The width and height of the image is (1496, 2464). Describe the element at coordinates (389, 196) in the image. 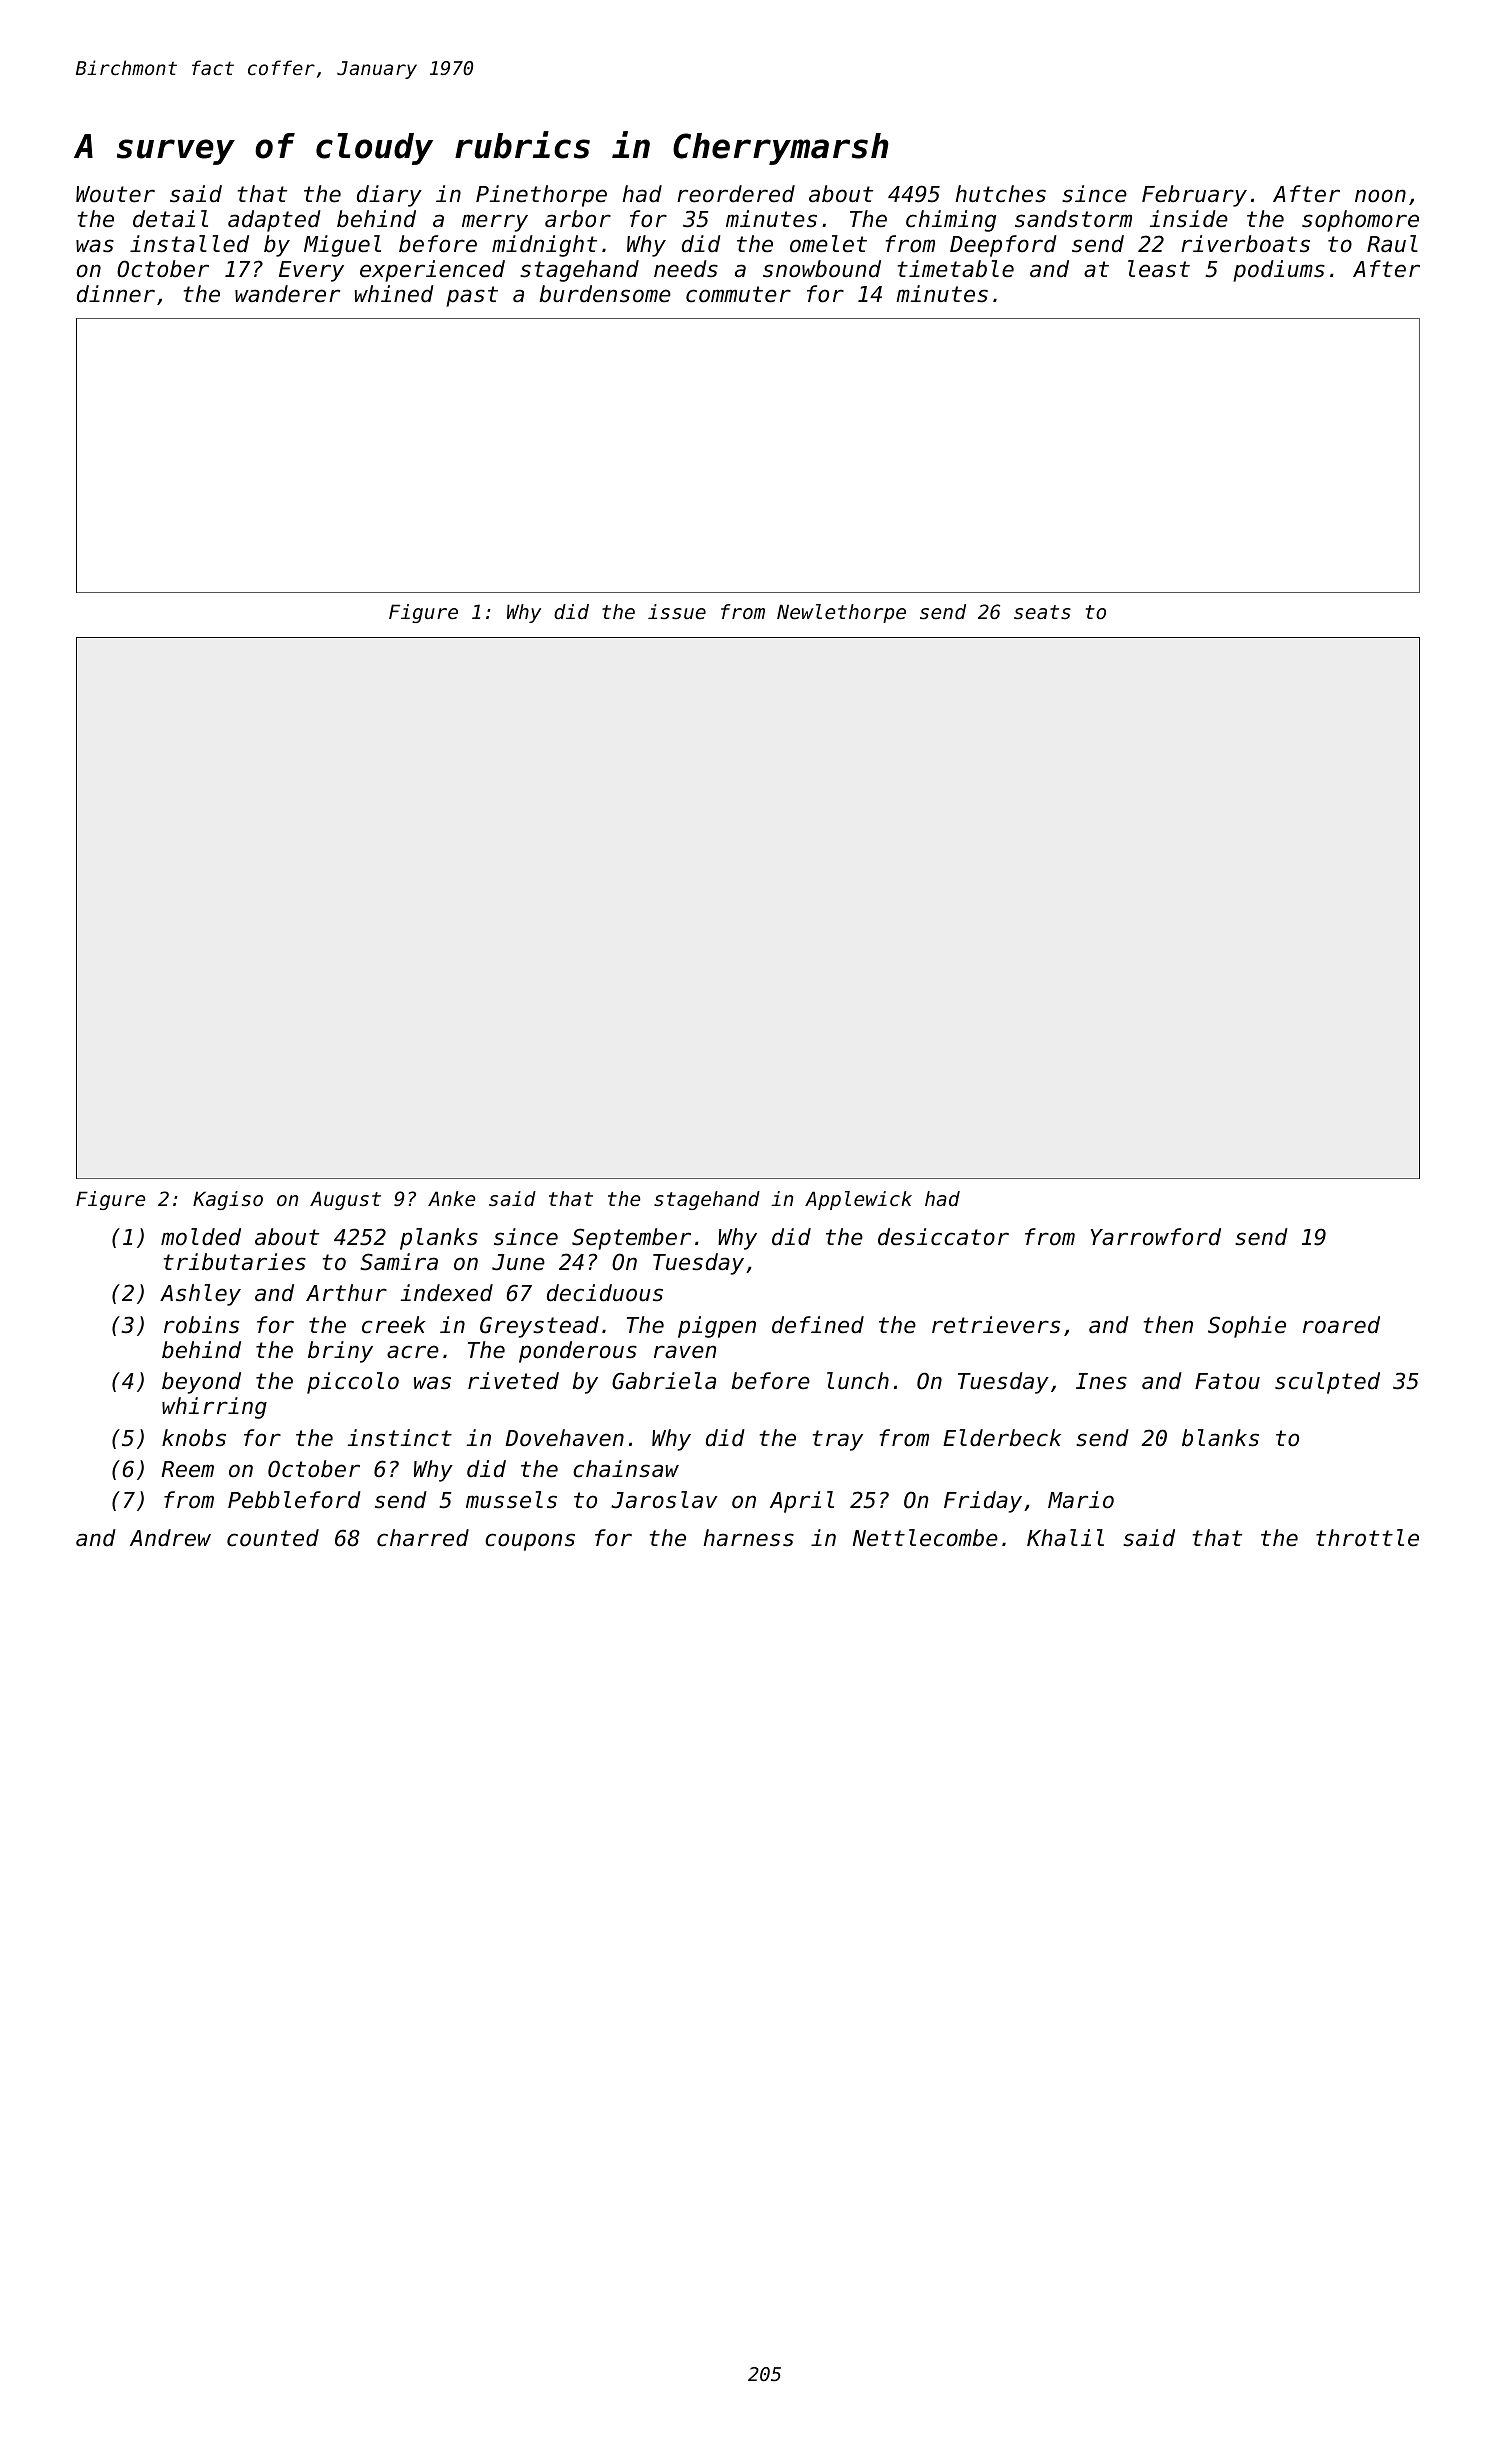

I see `diary` at that location.
